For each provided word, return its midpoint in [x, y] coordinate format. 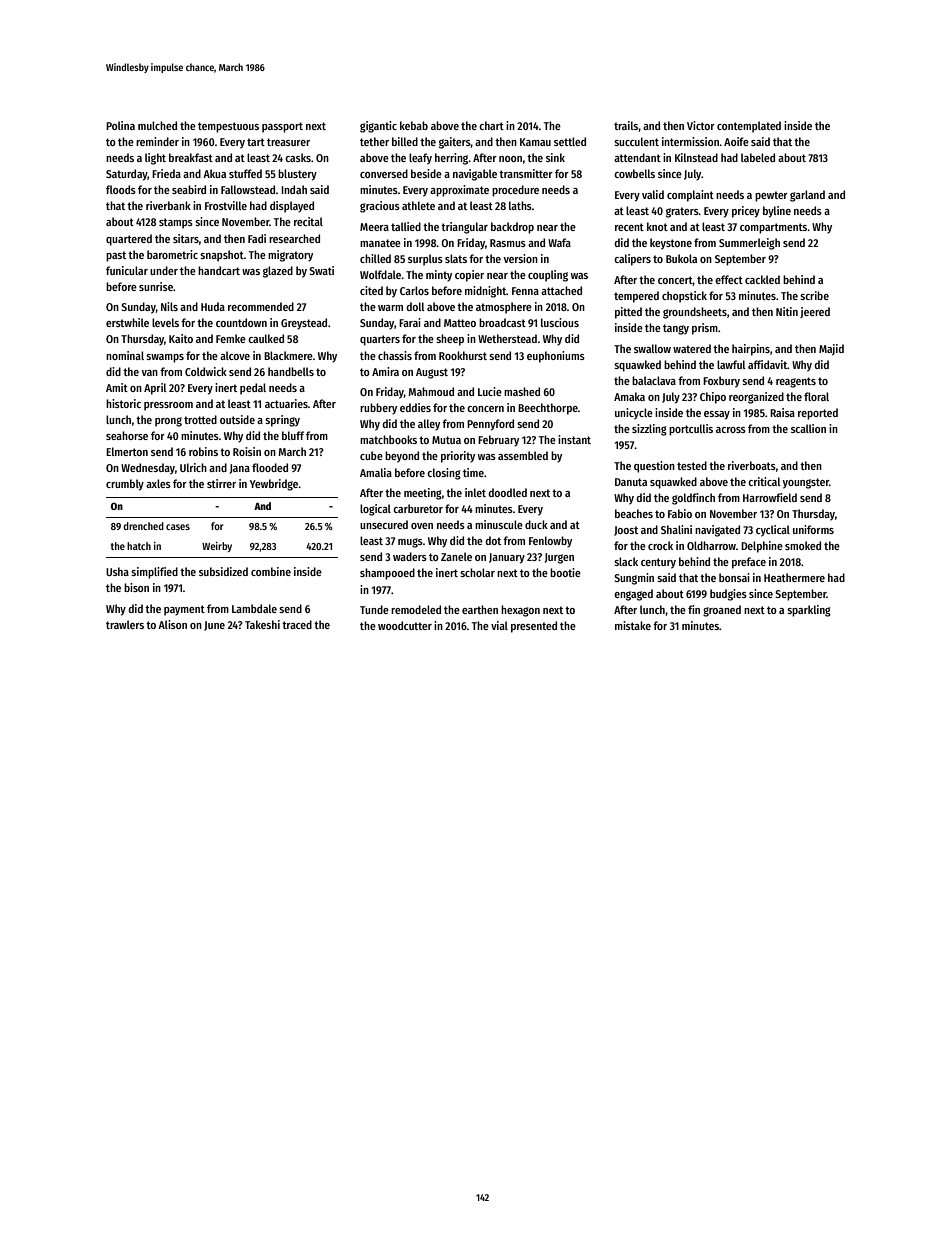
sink [555, 157]
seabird [189, 189]
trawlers [125, 624]
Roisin [247, 451]
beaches [634, 513]
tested [692, 465]
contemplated [749, 127]
